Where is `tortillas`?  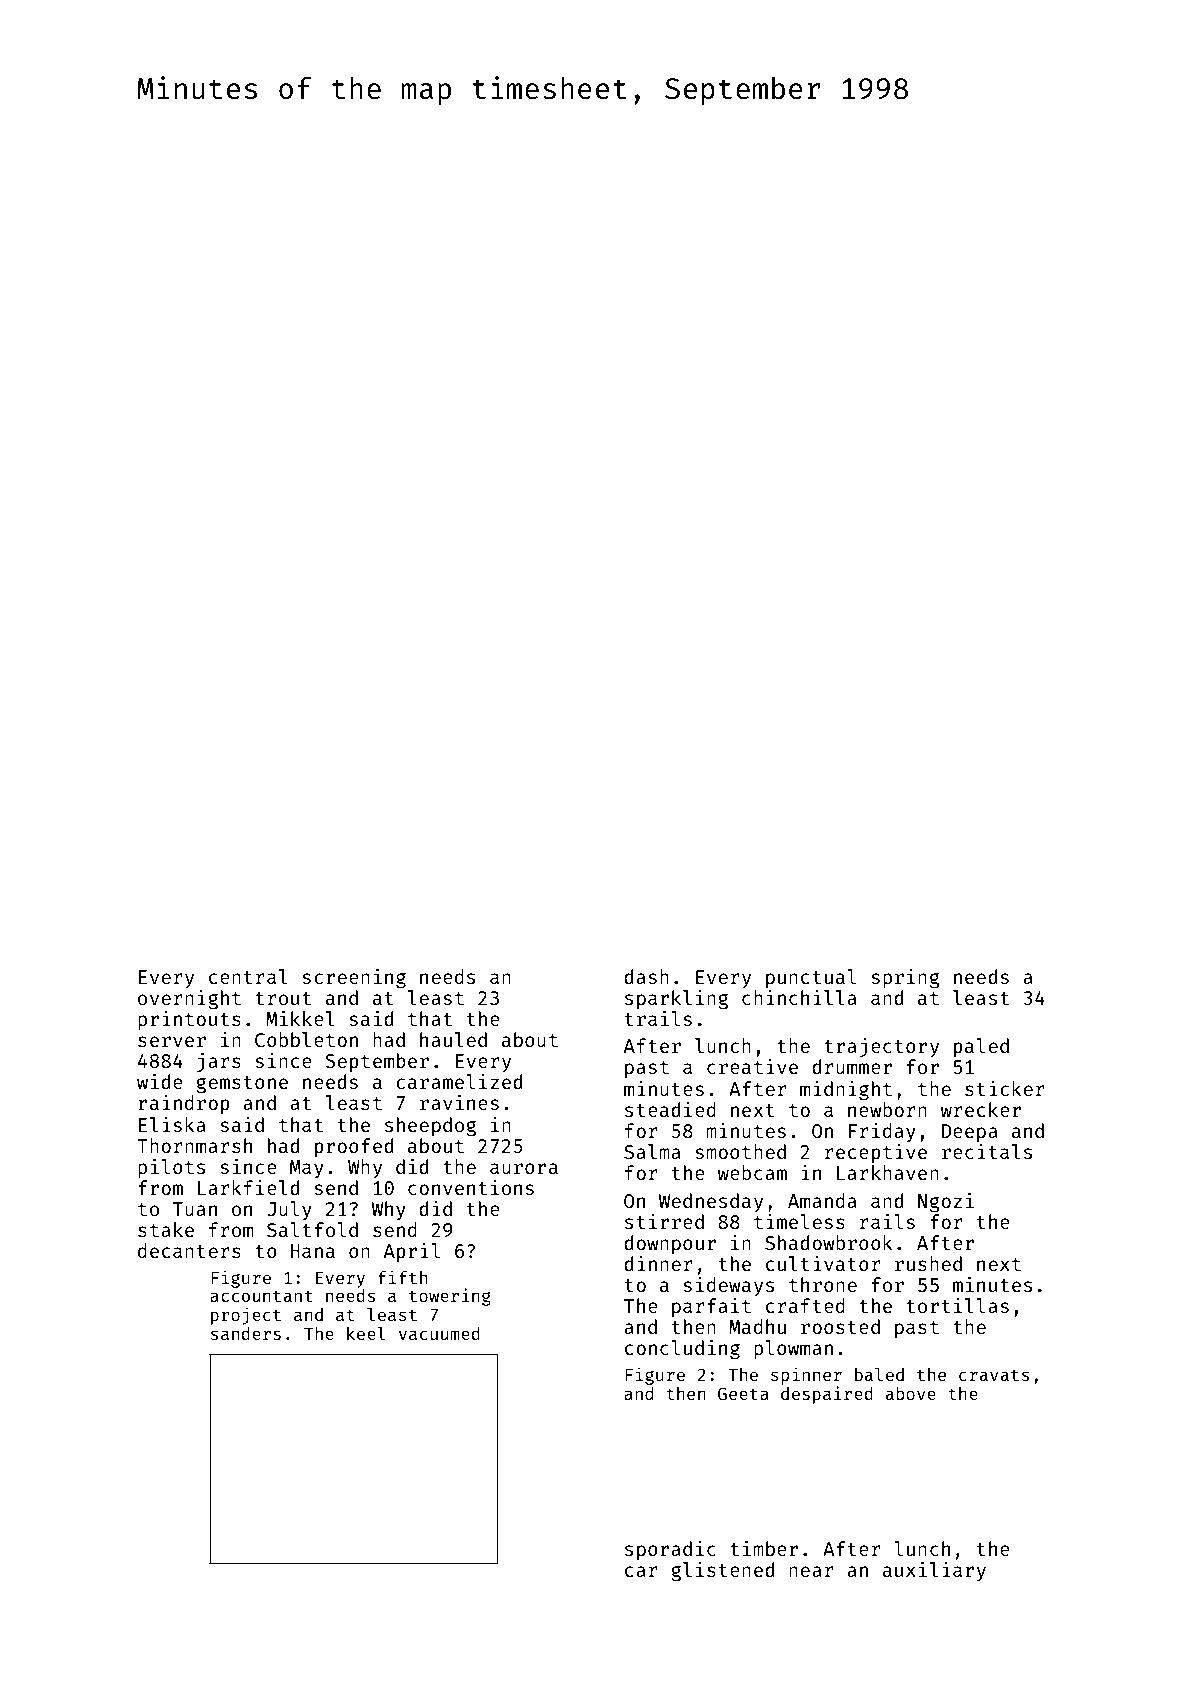
tortillas is located at coordinates (957, 1305).
